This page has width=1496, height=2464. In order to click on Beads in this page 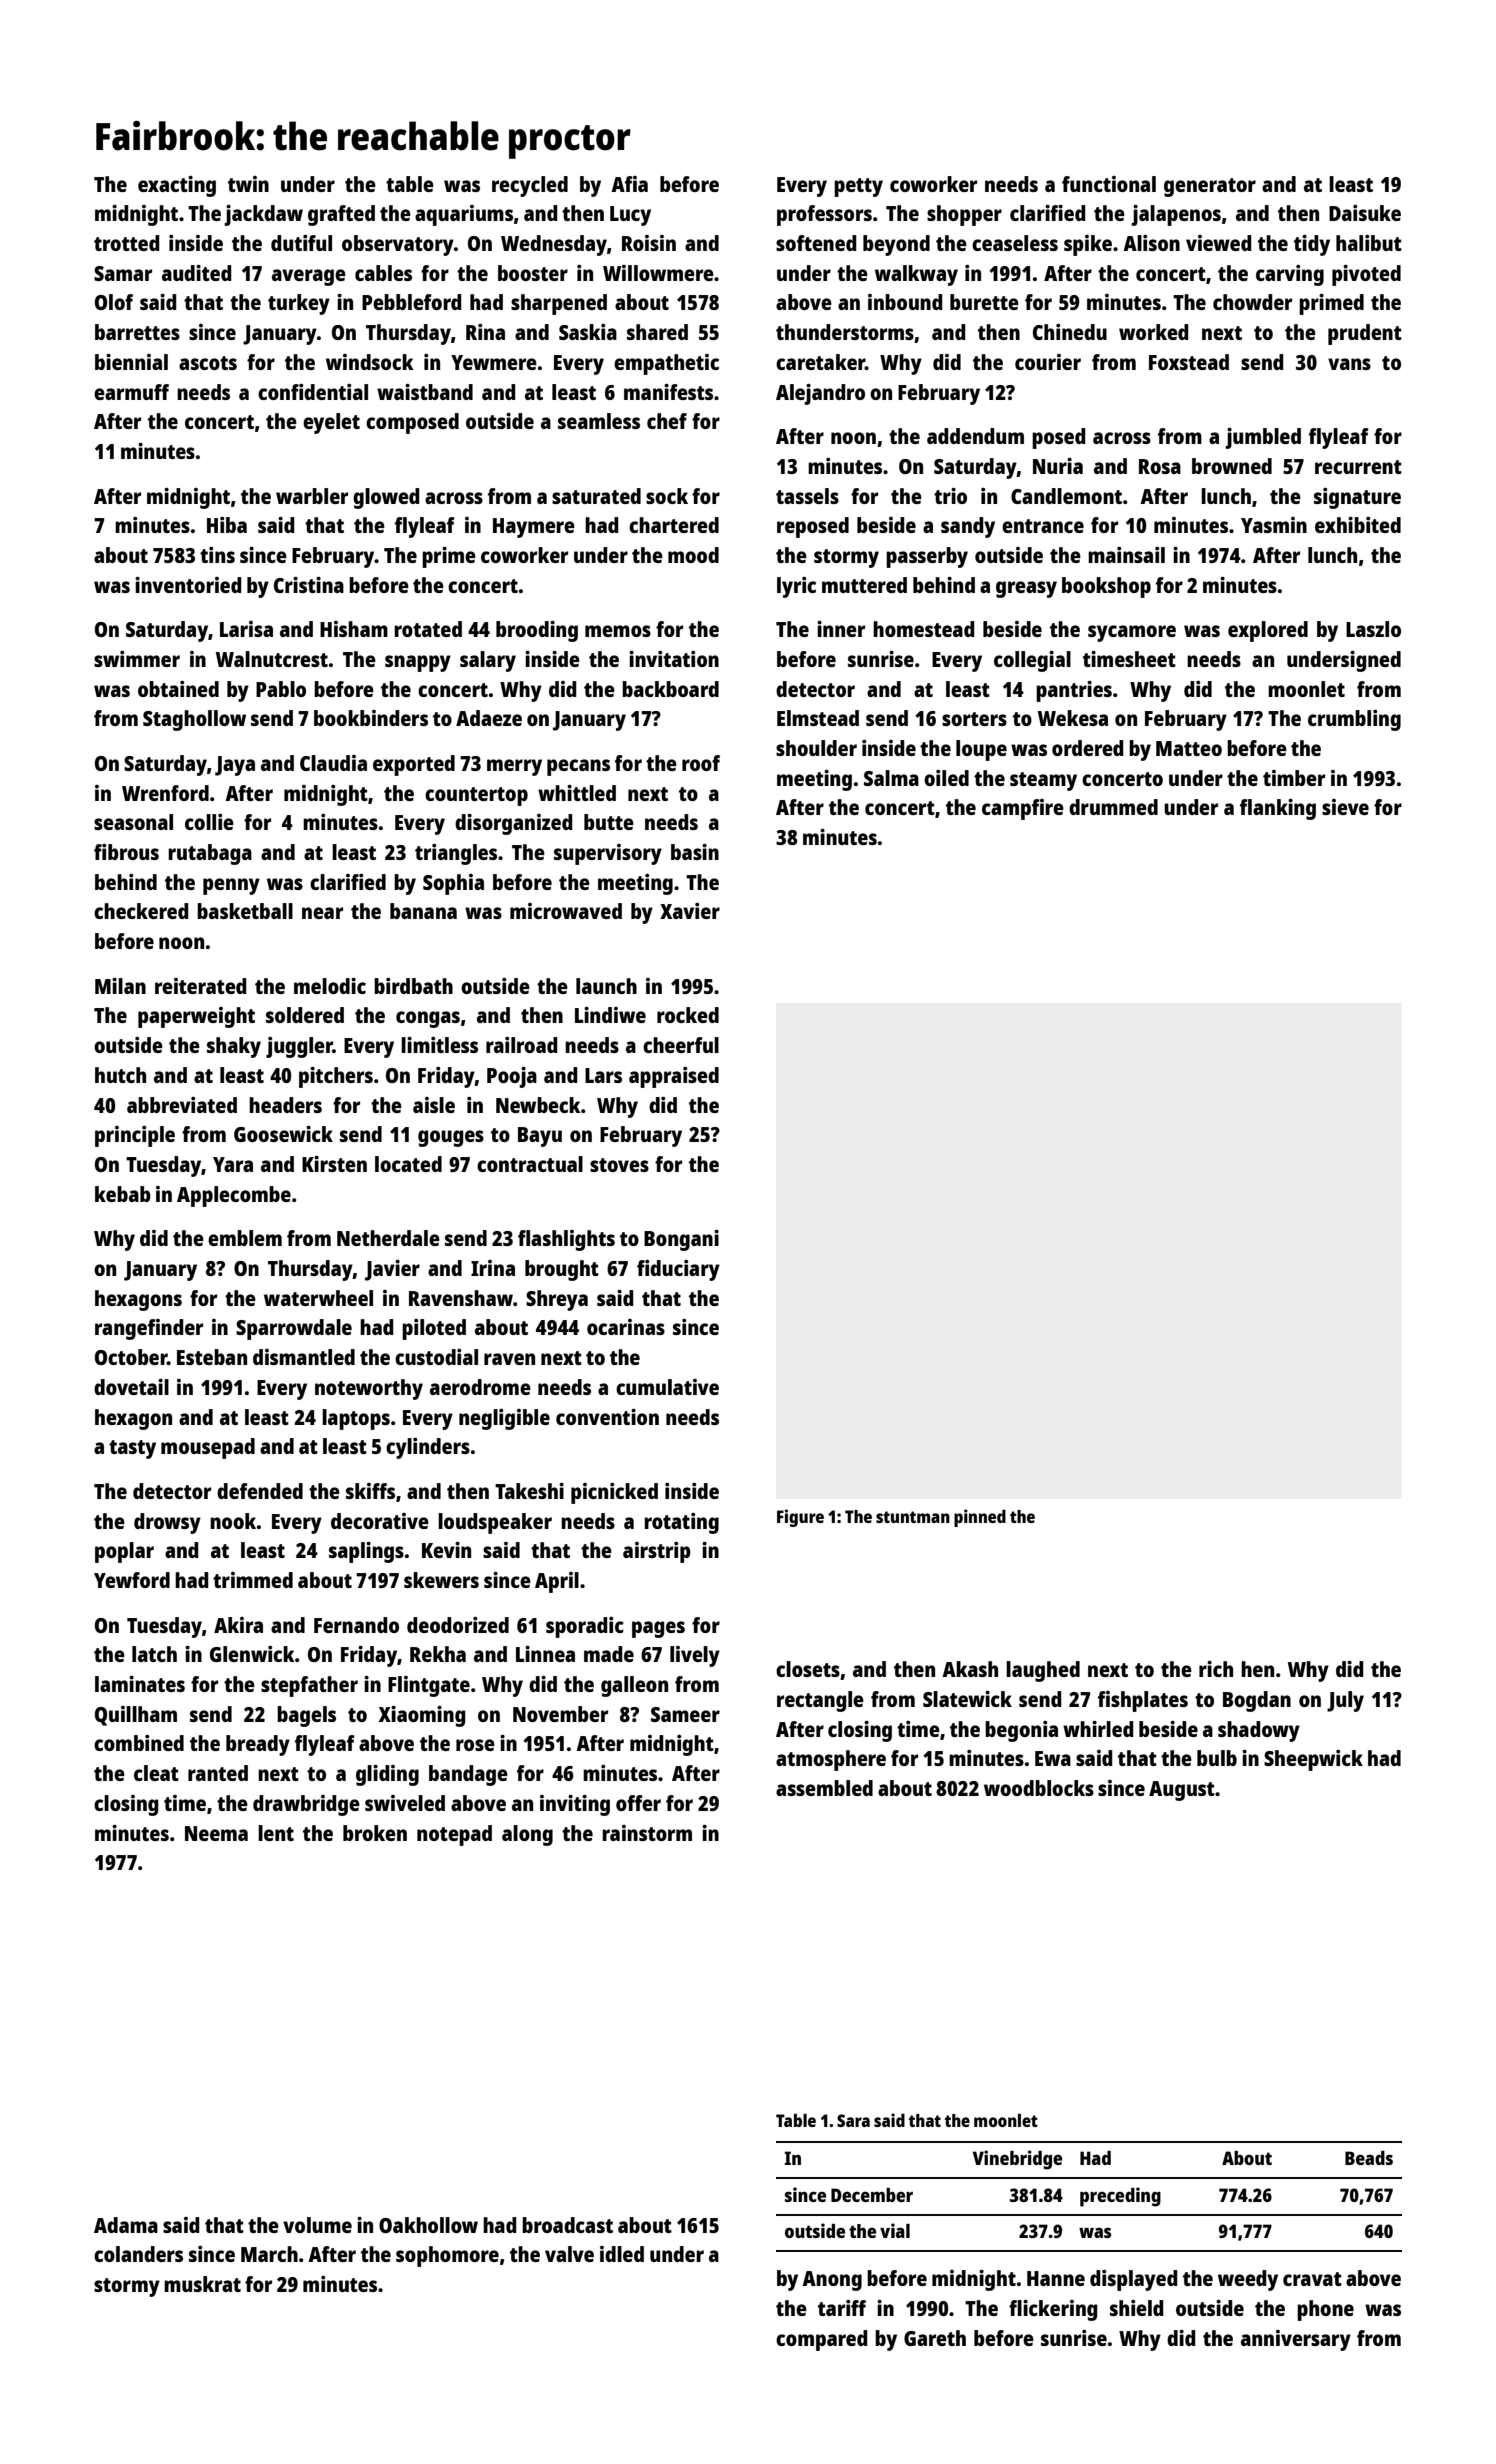, I will do `click(1369, 2158)`.
